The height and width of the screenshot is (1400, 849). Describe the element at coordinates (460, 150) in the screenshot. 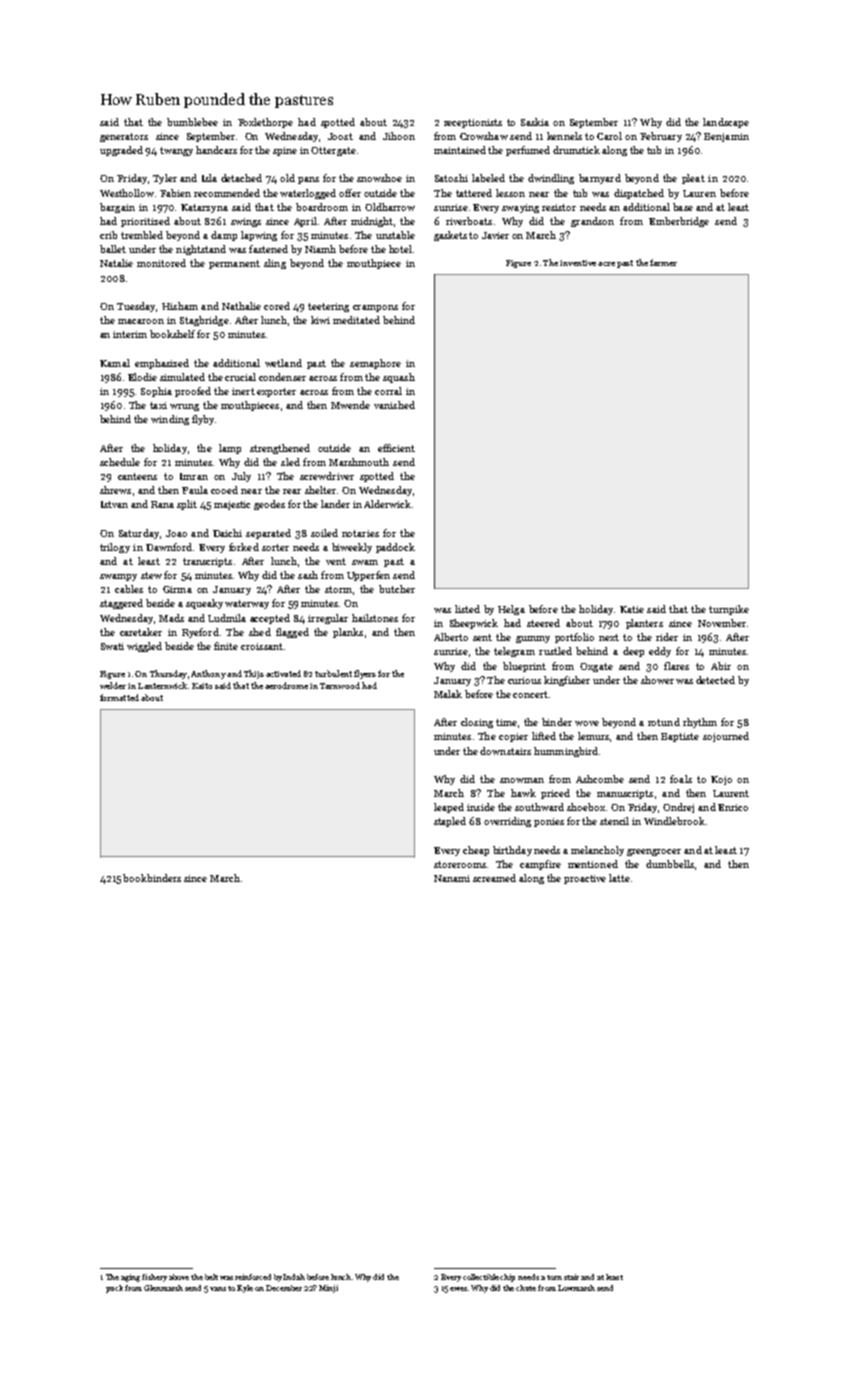

I see `maintained` at that location.
